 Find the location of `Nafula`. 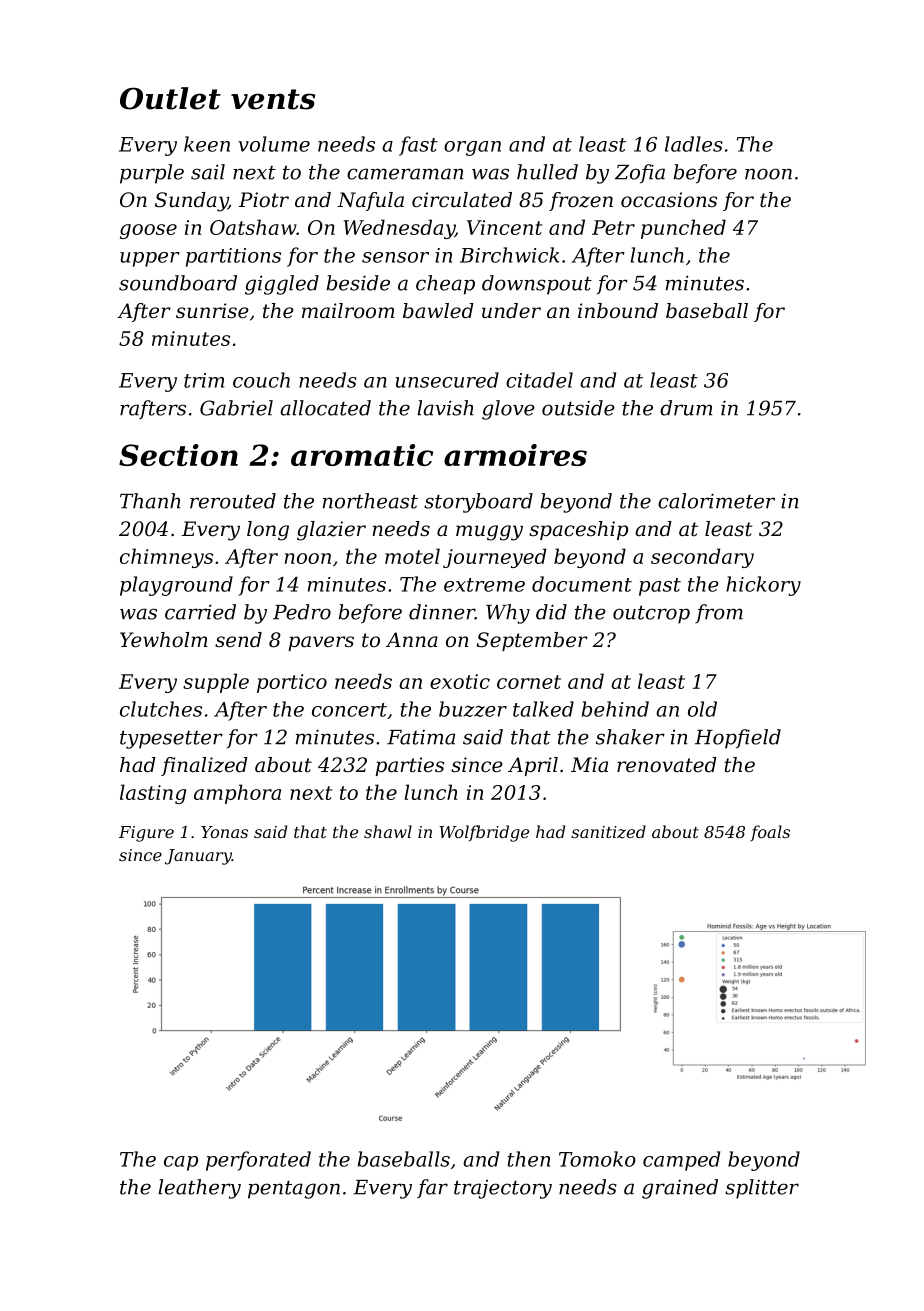

Nafula is located at coordinates (370, 201).
